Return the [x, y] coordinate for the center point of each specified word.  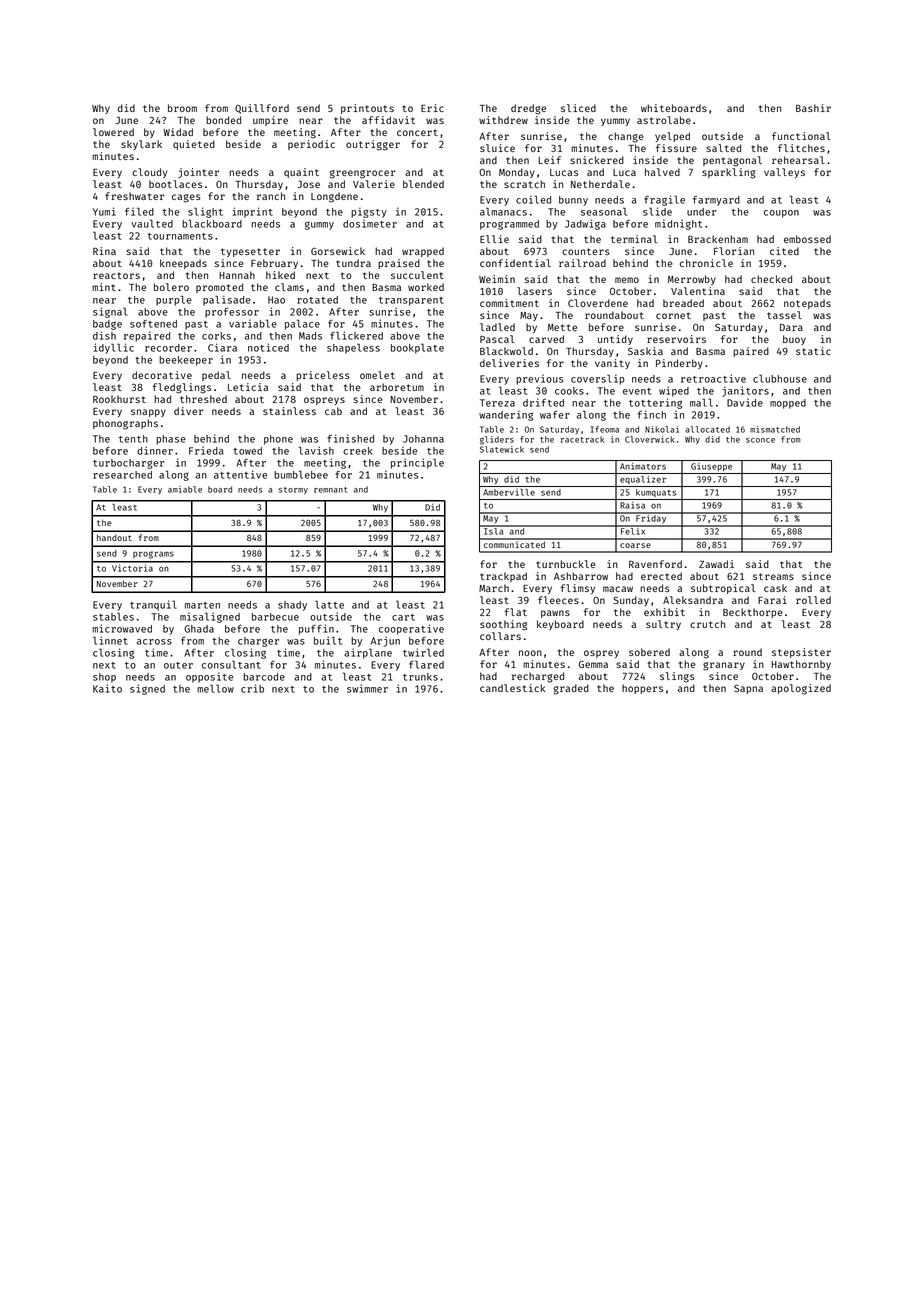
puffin [316, 629]
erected [661, 576]
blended [423, 184]
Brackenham [718, 239]
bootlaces [175, 184]
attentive [240, 474]
